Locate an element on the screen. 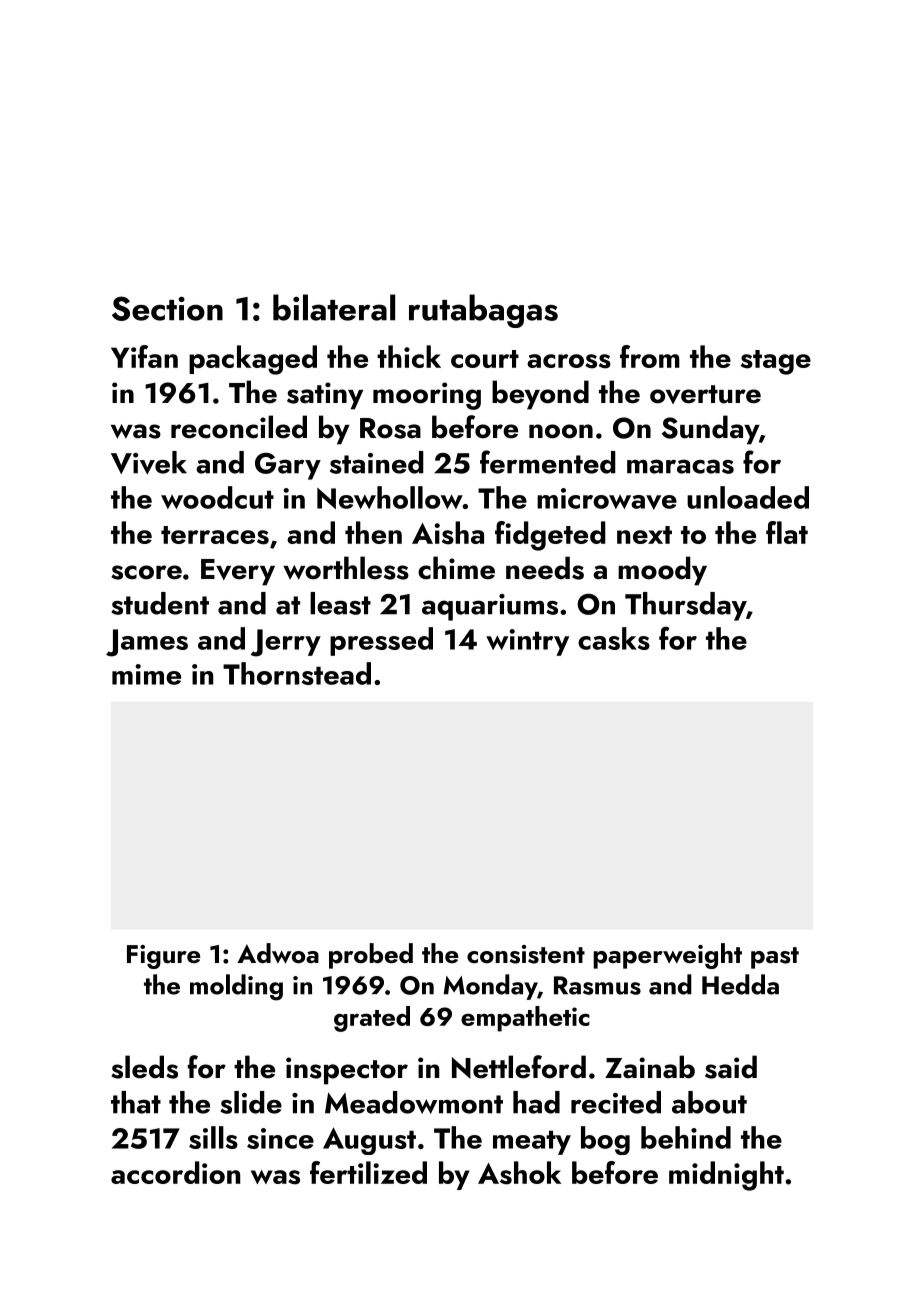 This screenshot has height=1311, width=924. pressed is located at coordinates (381, 641).
